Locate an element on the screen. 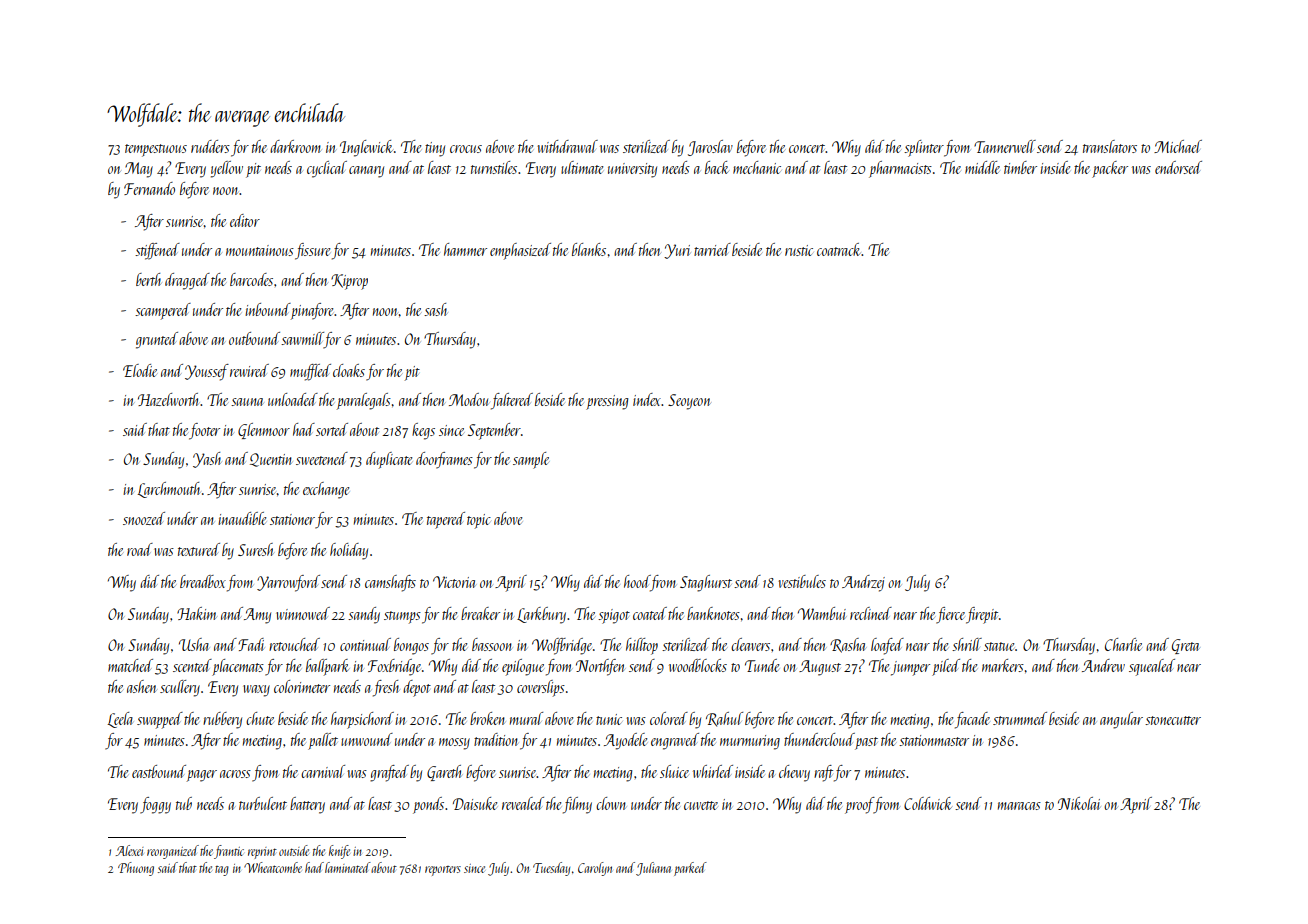 Image resolution: width=1308 pixels, height=924 pixels. tunic is located at coordinates (609, 719).
